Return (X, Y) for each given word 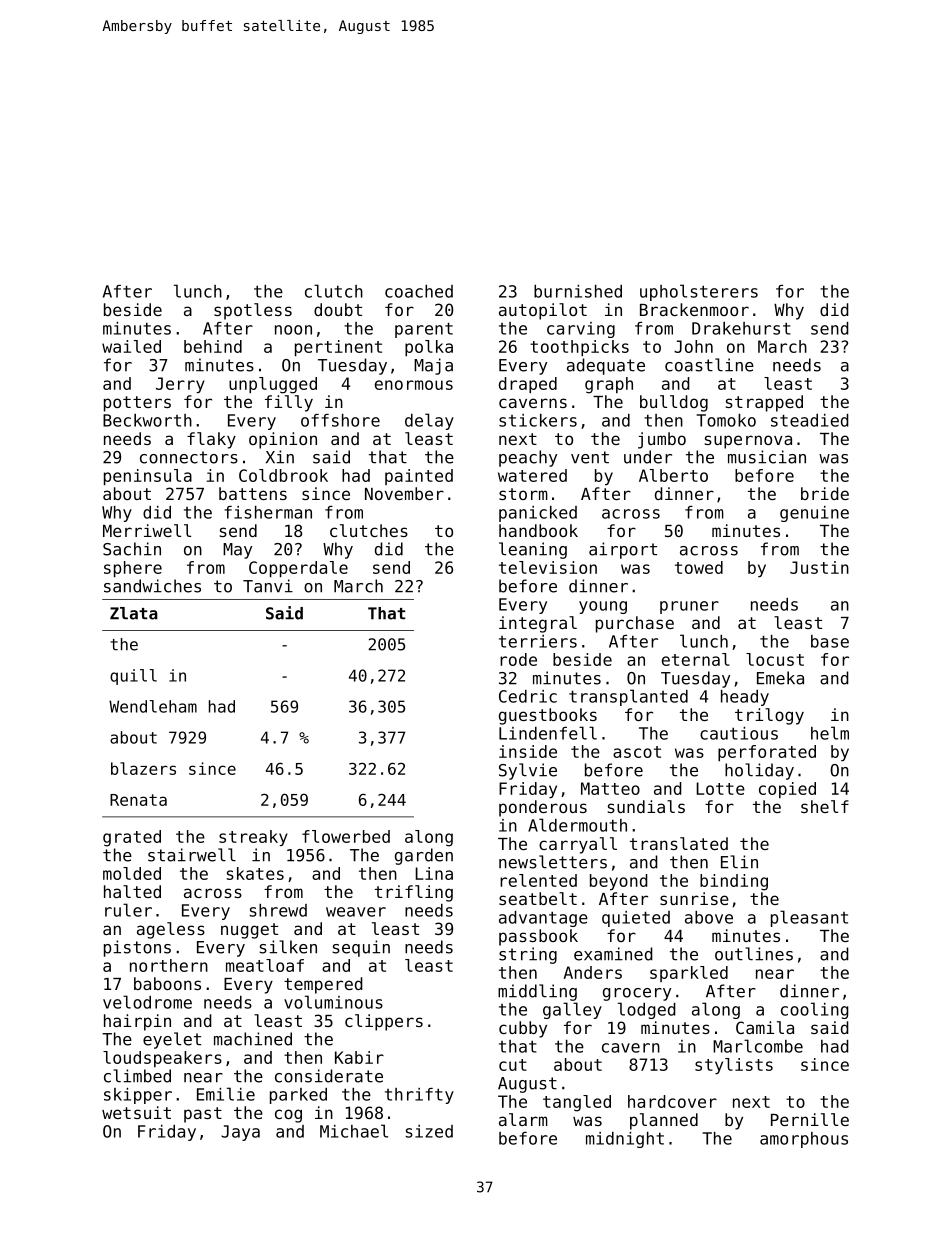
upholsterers (699, 292)
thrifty (419, 1096)
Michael (354, 1131)
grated (132, 838)
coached (419, 291)
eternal (696, 659)
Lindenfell (548, 733)
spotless (253, 311)
